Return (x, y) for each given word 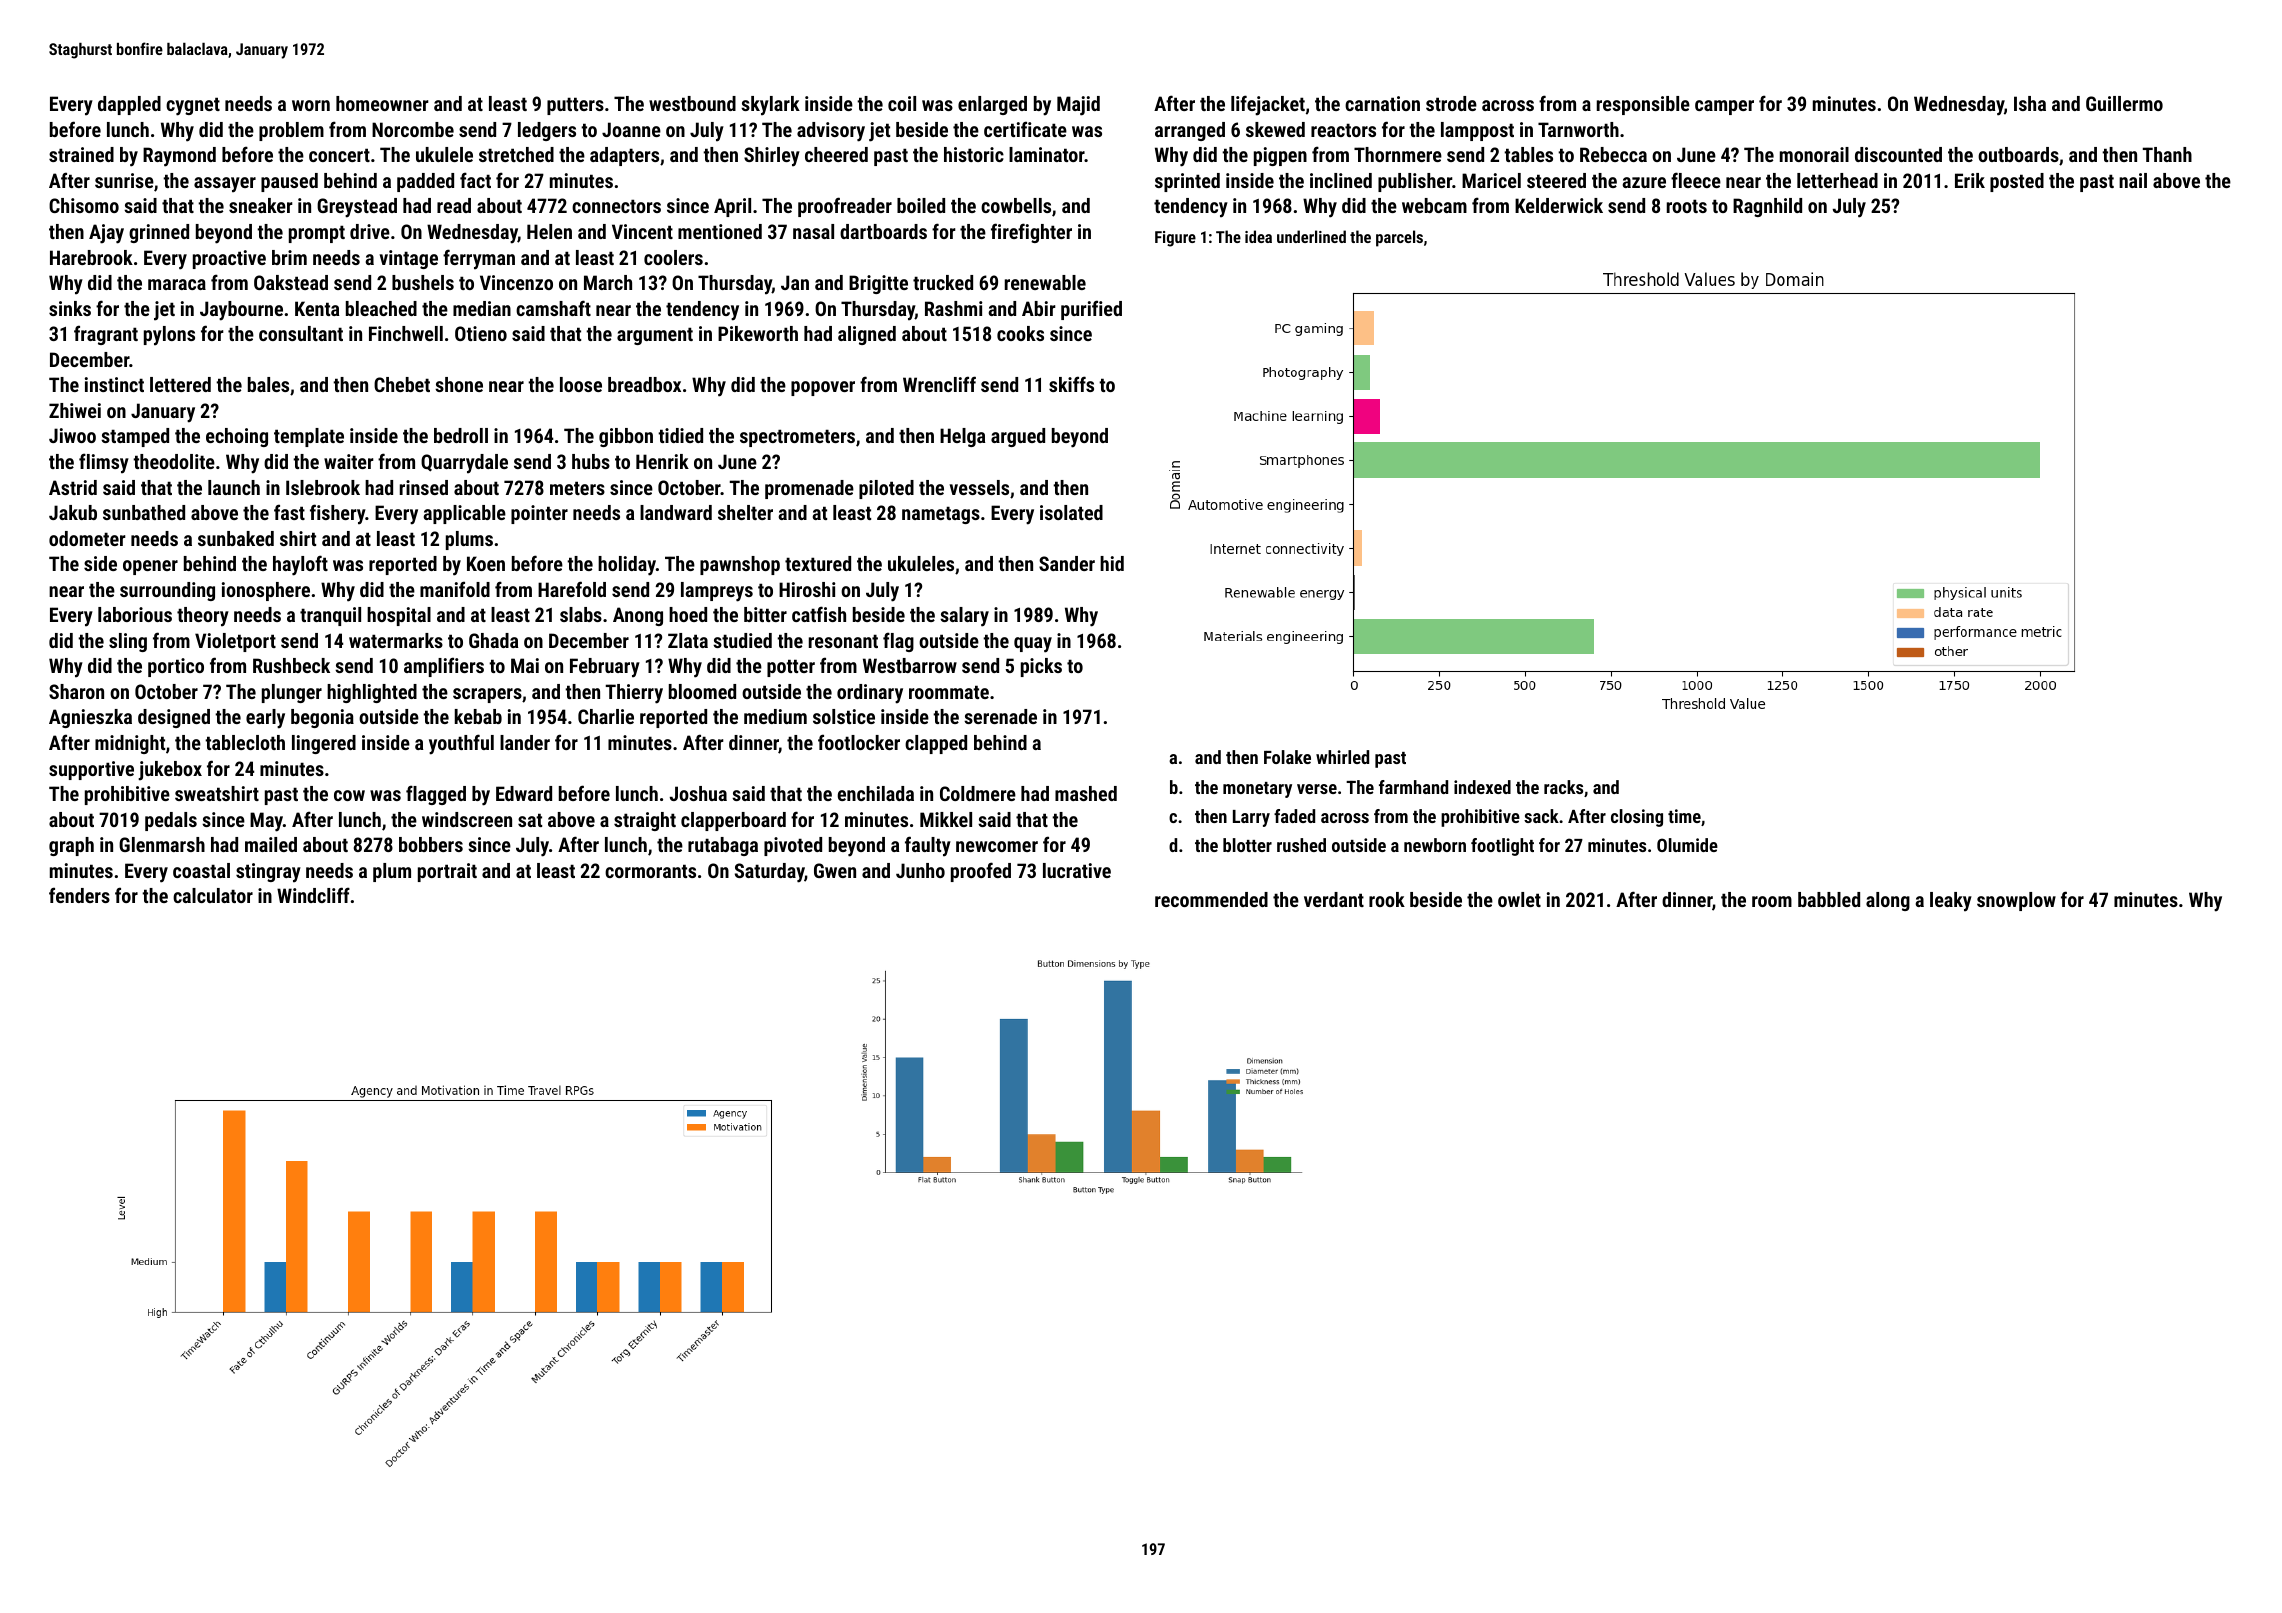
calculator (213, 895)
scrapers (487, 695)
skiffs (1071, 384)
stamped (135, 437)
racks (1563, 787)
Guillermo (2124, 103)
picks (1041, 667)
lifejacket (1268, 105)
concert (339, 155)
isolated (1071, 512)
